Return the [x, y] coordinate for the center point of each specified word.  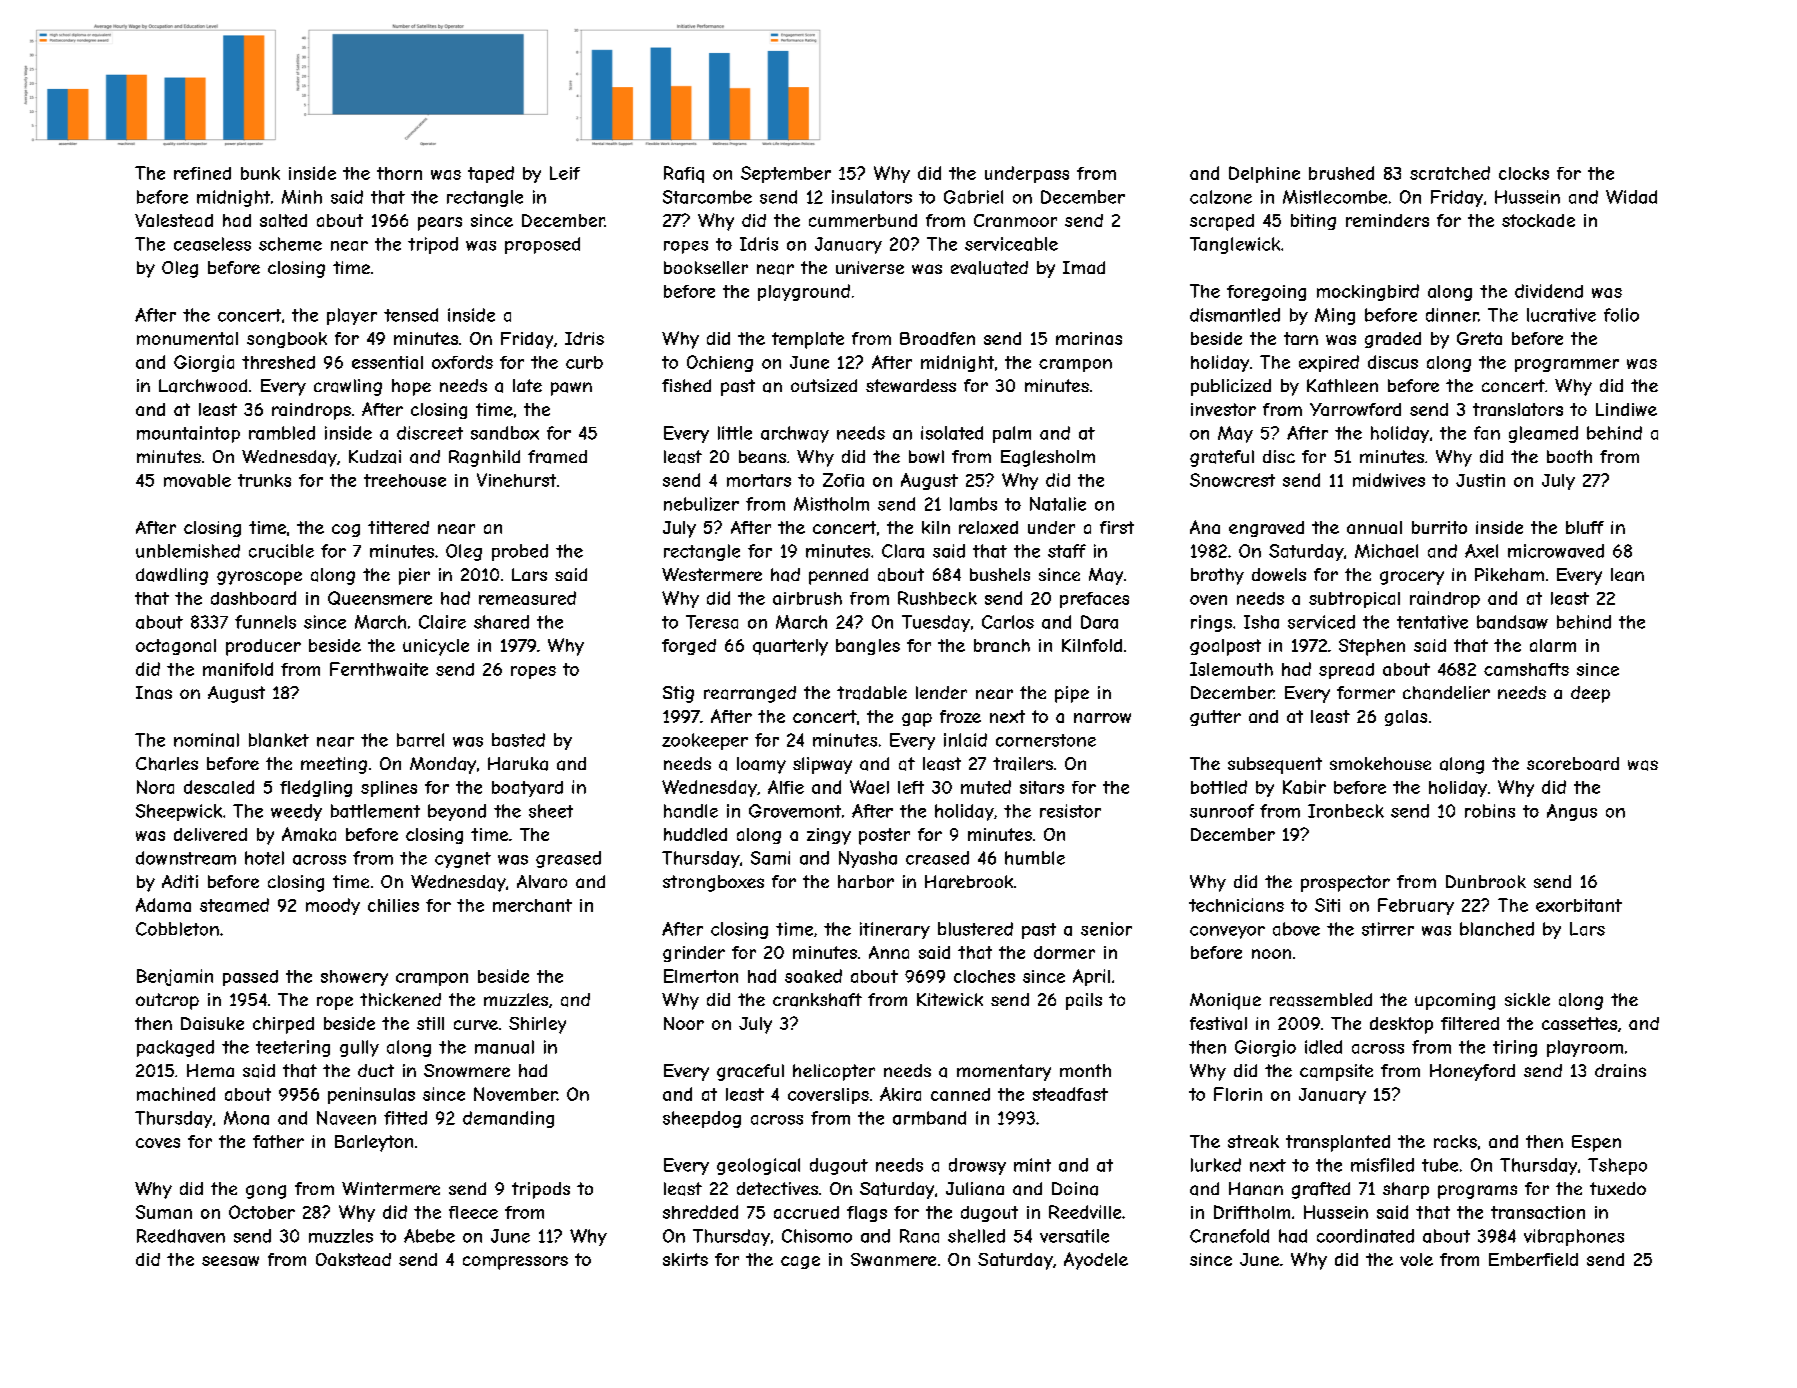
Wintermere [391, 1188]
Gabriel [973, 197]
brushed [1341, 173]
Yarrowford [1355, 409]
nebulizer [701, 504]
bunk [260, 173]
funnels [265, 622]
